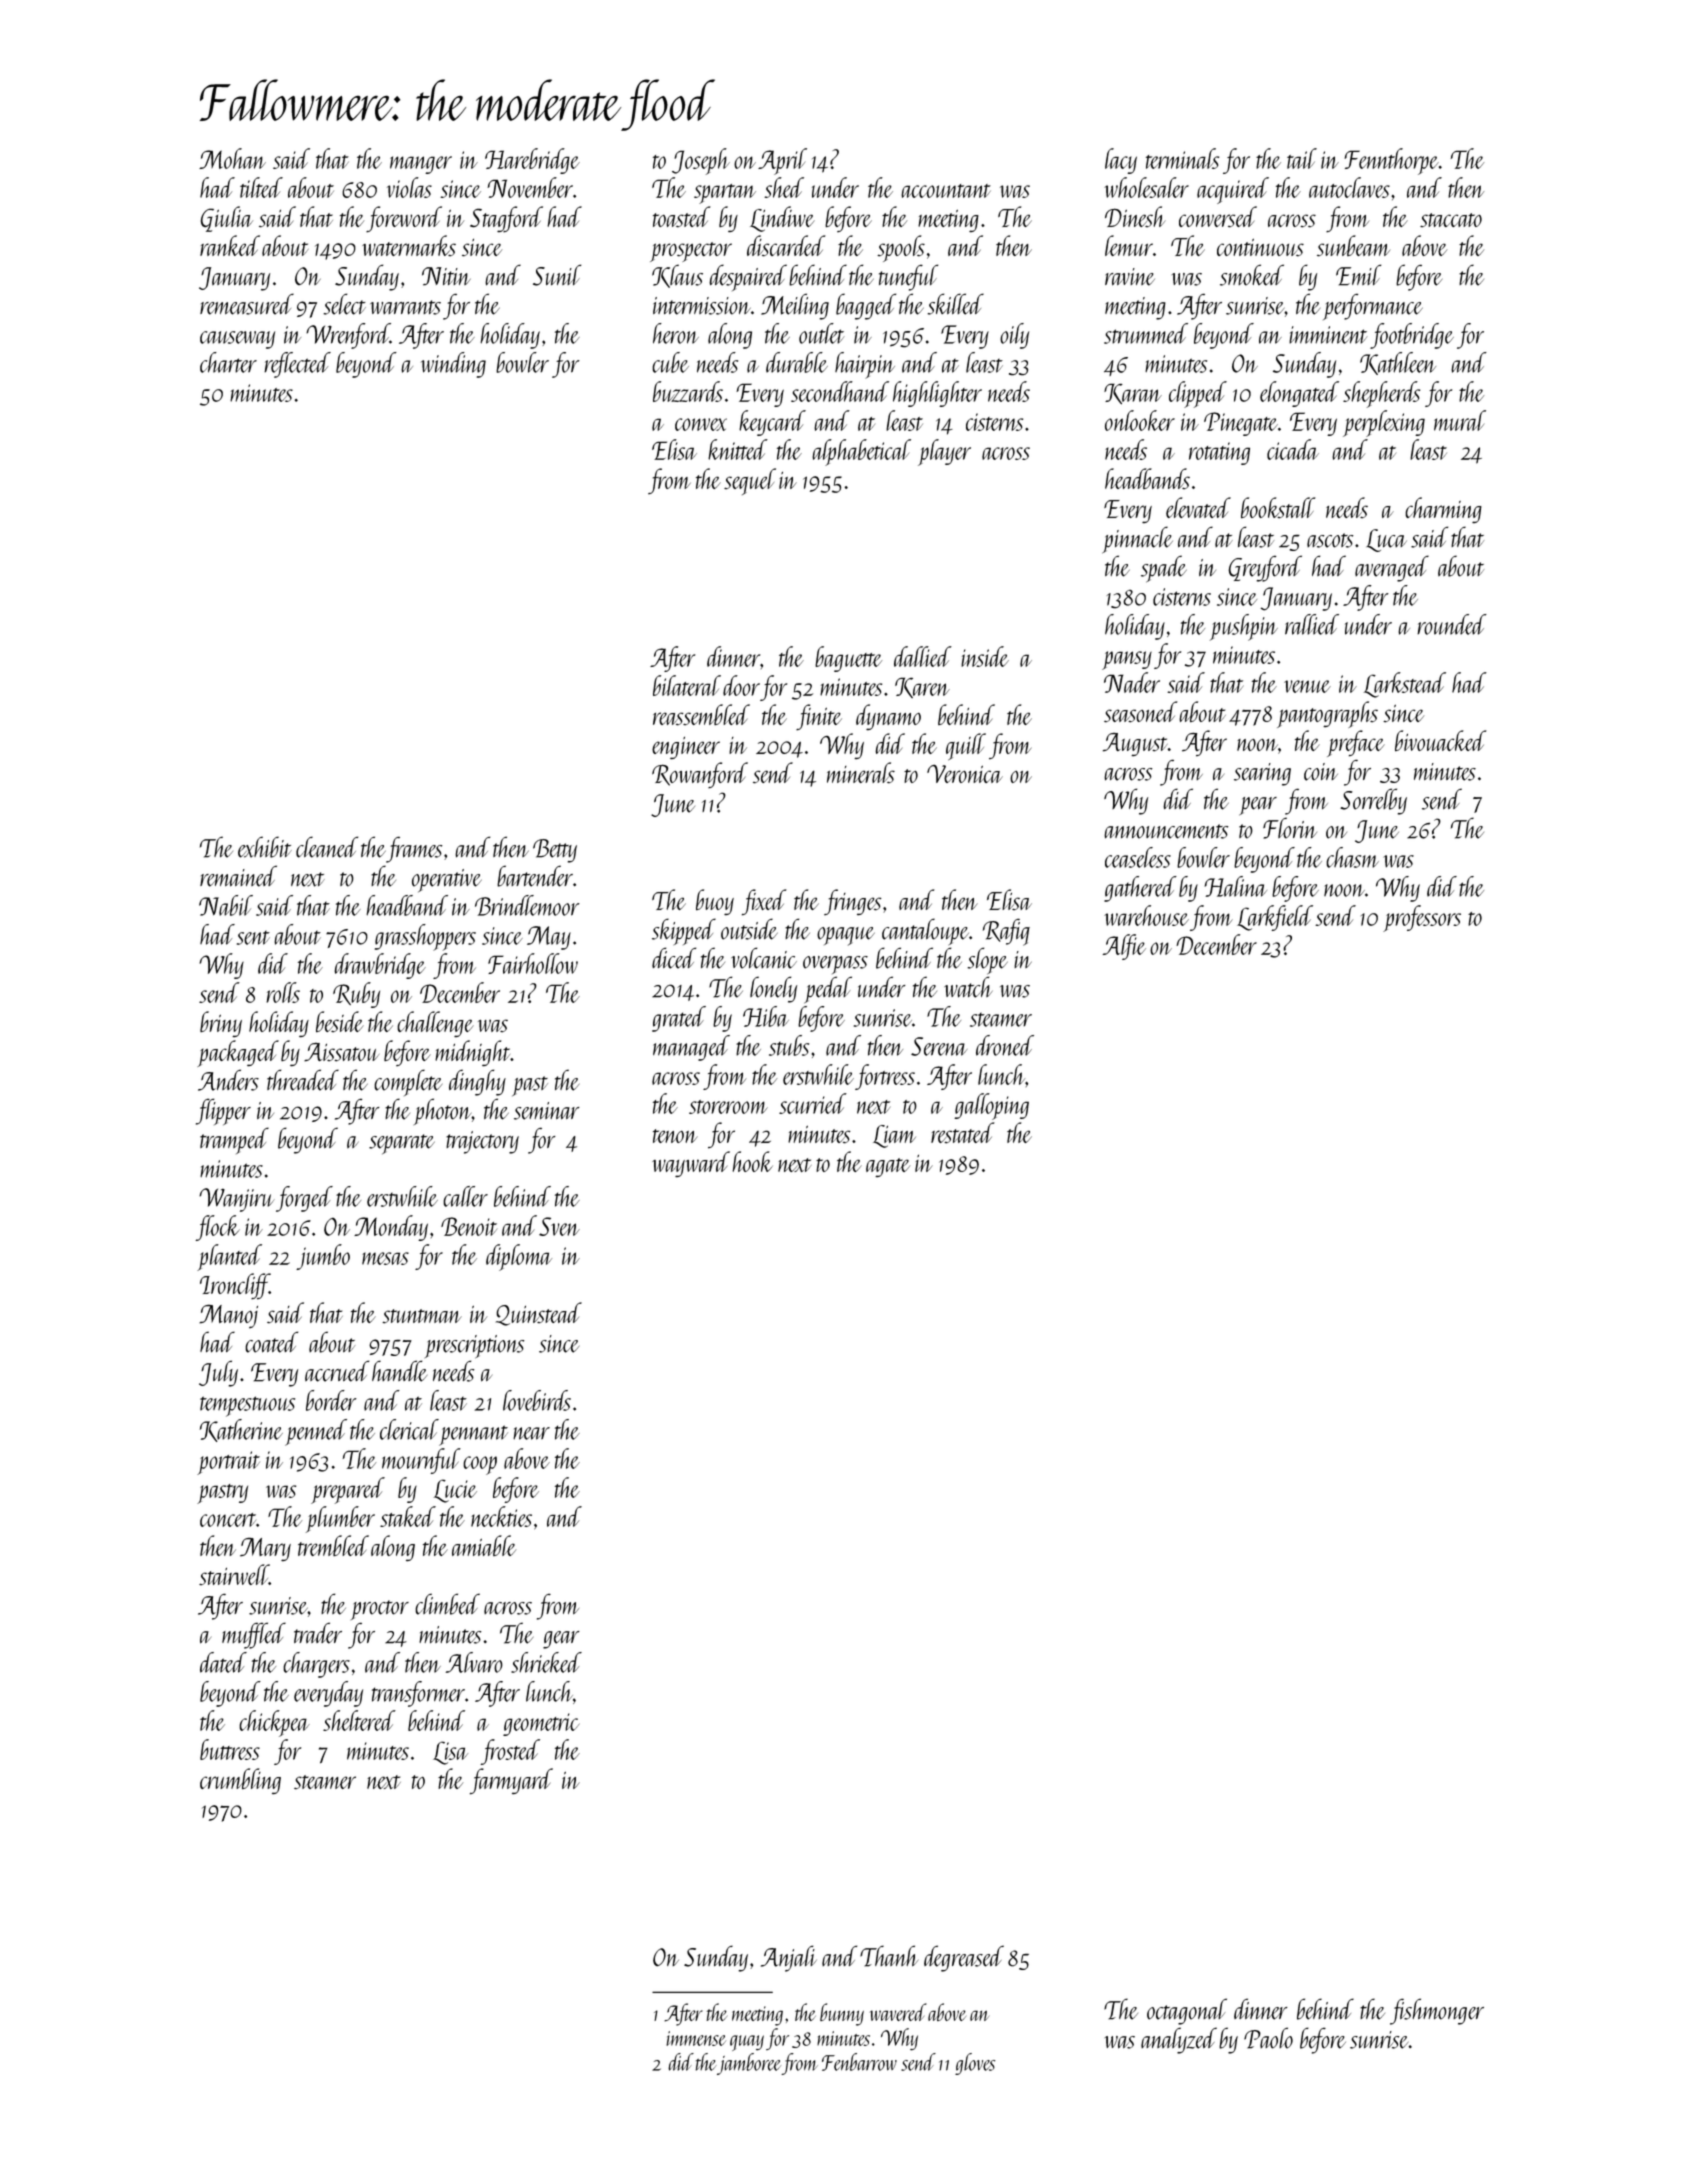 Image resolution: width=1683 pixels, height=2178 pixels. I want to click on concert, so click(228, 1520).
